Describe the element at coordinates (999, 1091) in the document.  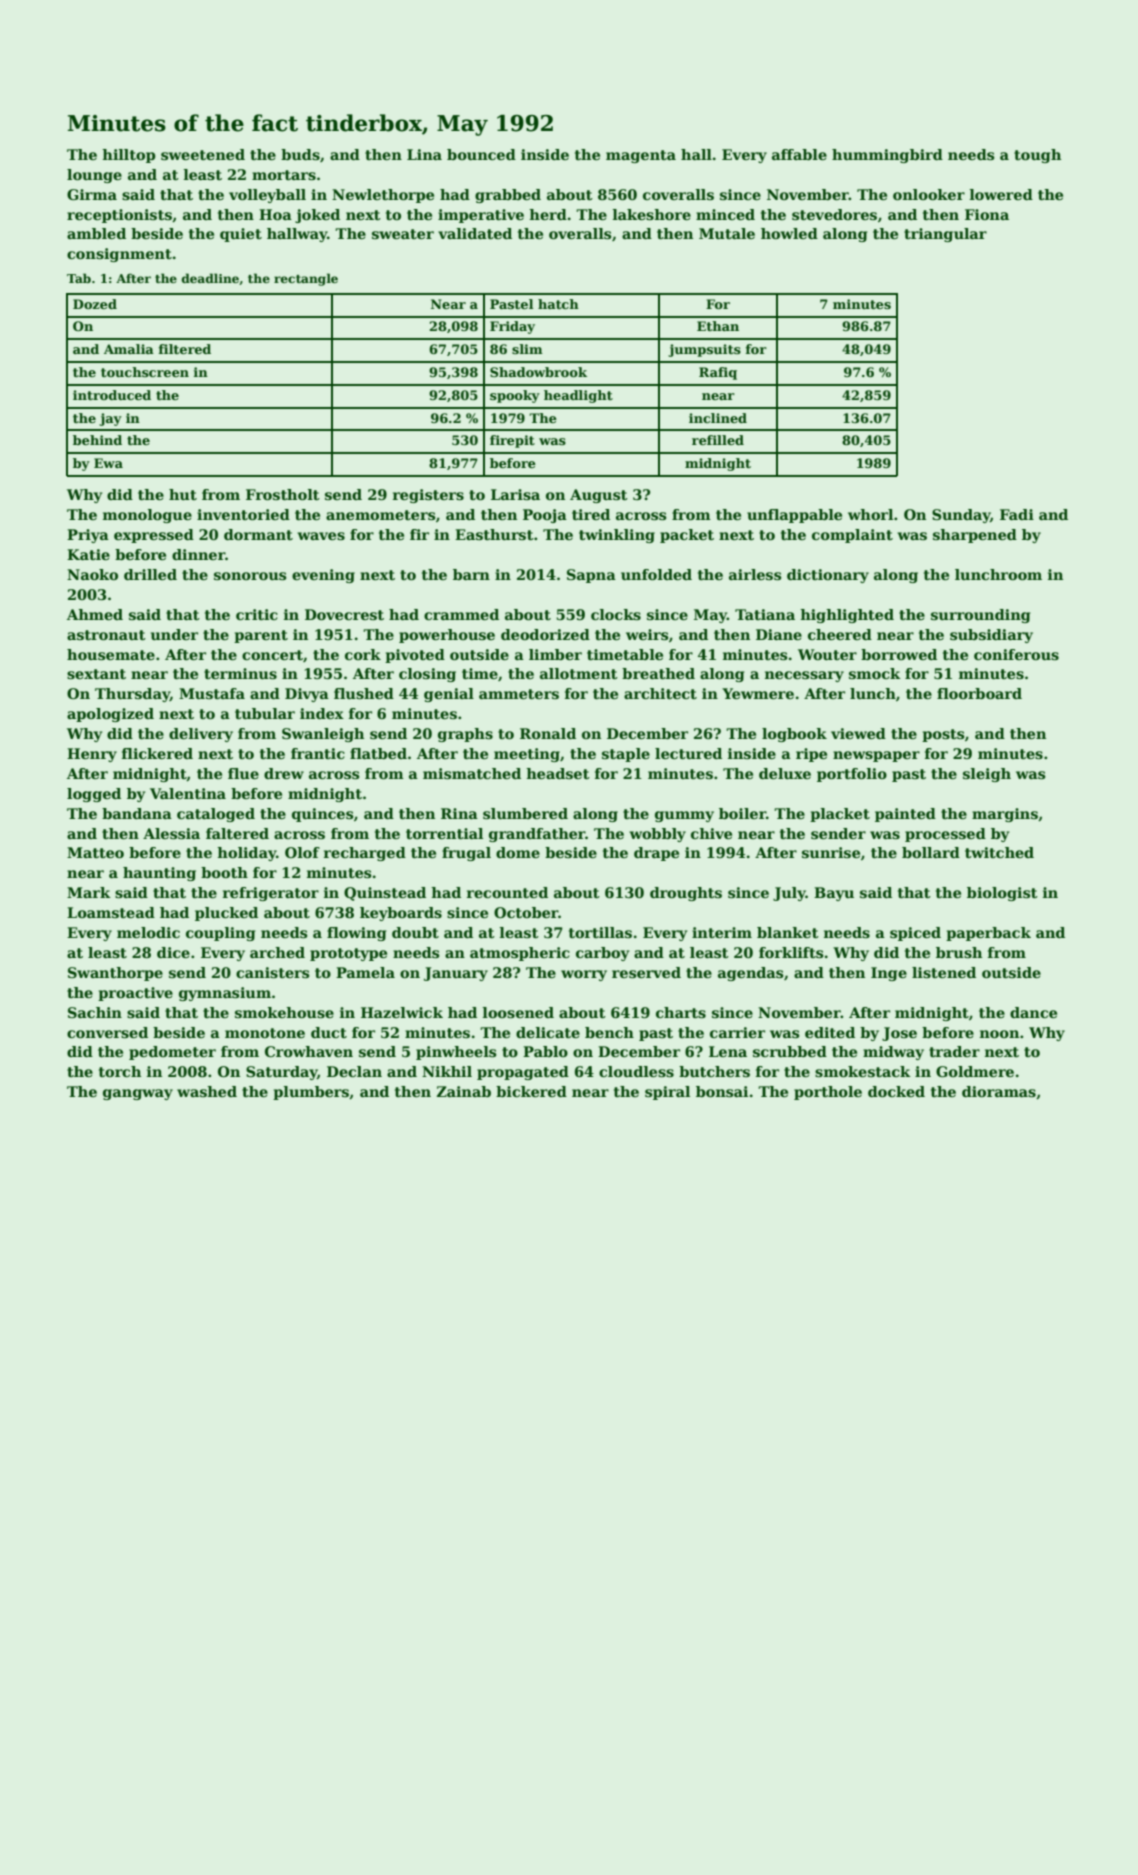
I see `dioramas` at that location.
